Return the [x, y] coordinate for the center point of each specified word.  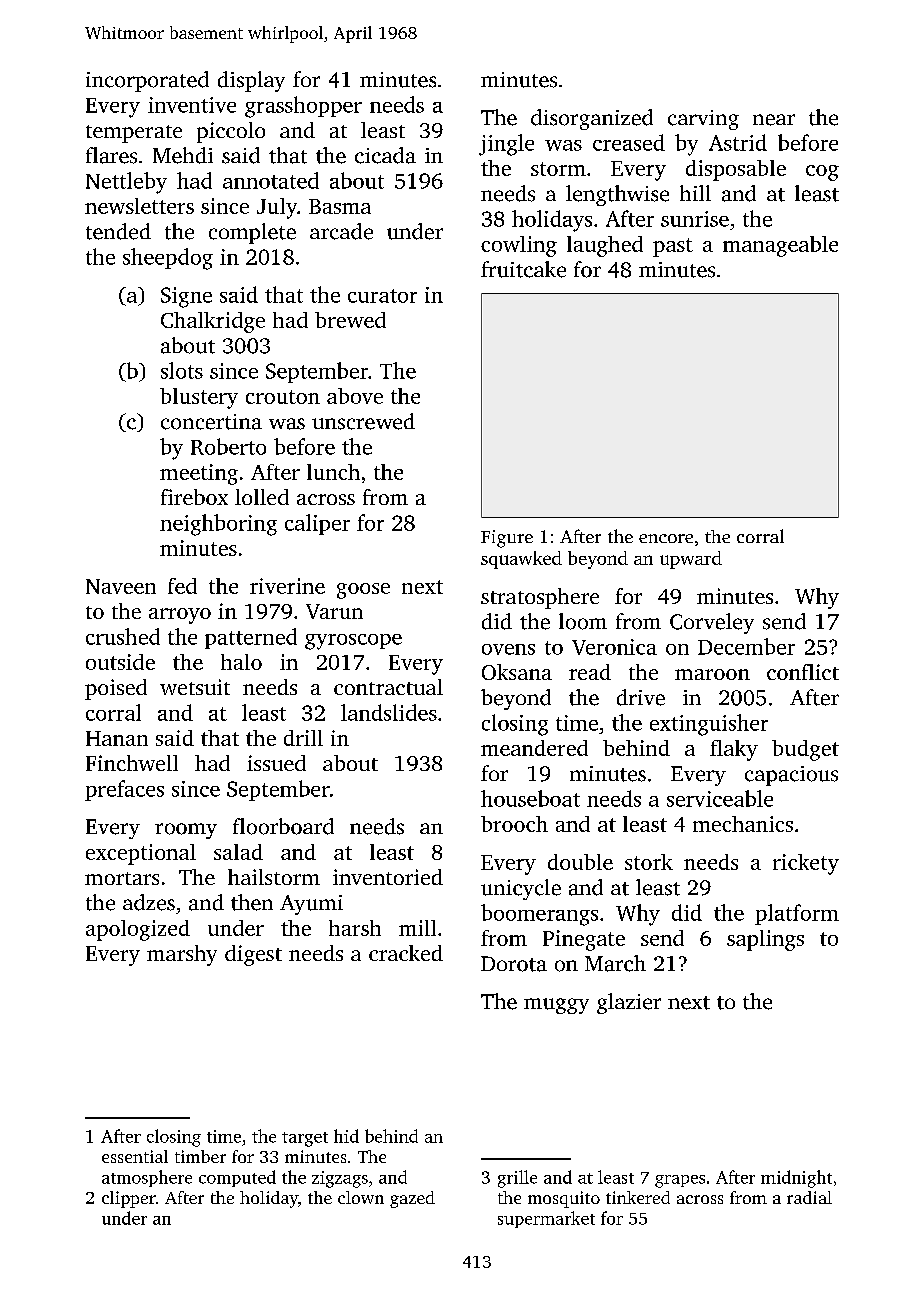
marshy [182, 955]
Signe [186, 297]
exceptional [141, 854]
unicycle [521, 889]
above [355, 396]
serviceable [720, 798]
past [673, 247]
